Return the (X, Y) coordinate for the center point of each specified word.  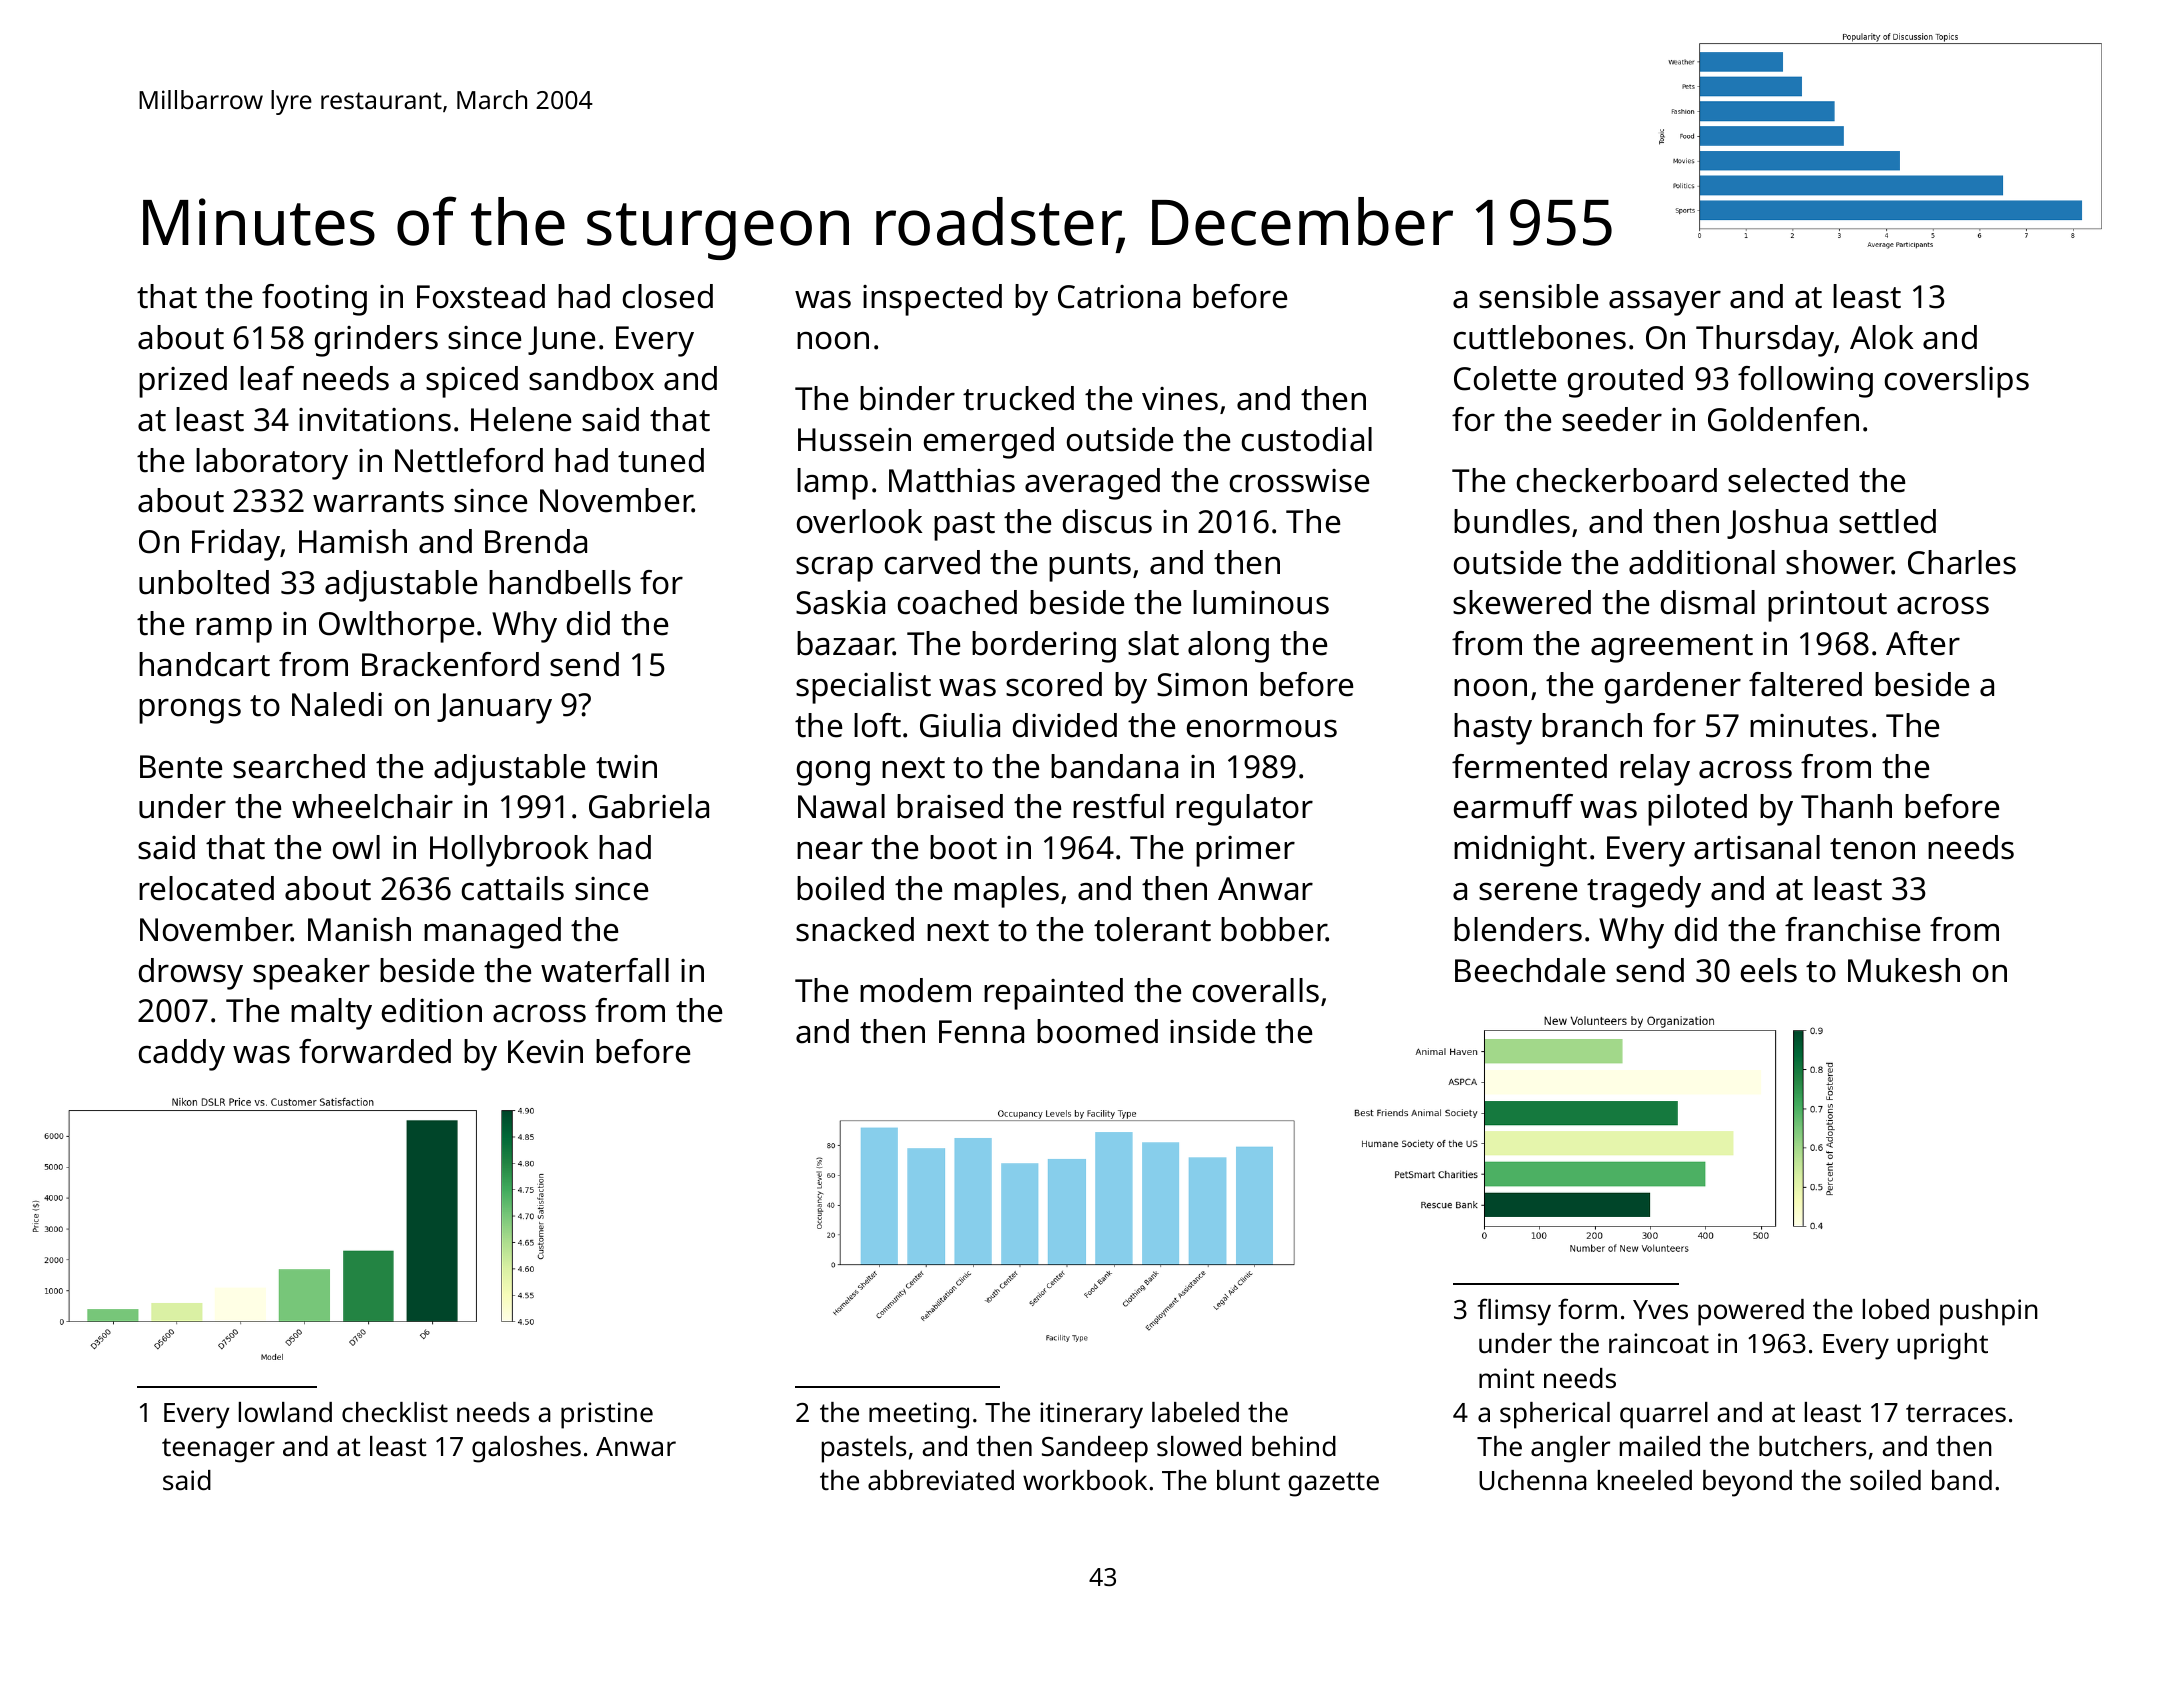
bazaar (845, 643)
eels (1769, 970)
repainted (1053, 994)
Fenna (981, 1032)
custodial (1307, 439)
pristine (607, 1415)
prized (183, 382)
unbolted (204, 582)
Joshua (1777, 524)
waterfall (605, 970)
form (1587, 1308)
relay (1655, 770)
